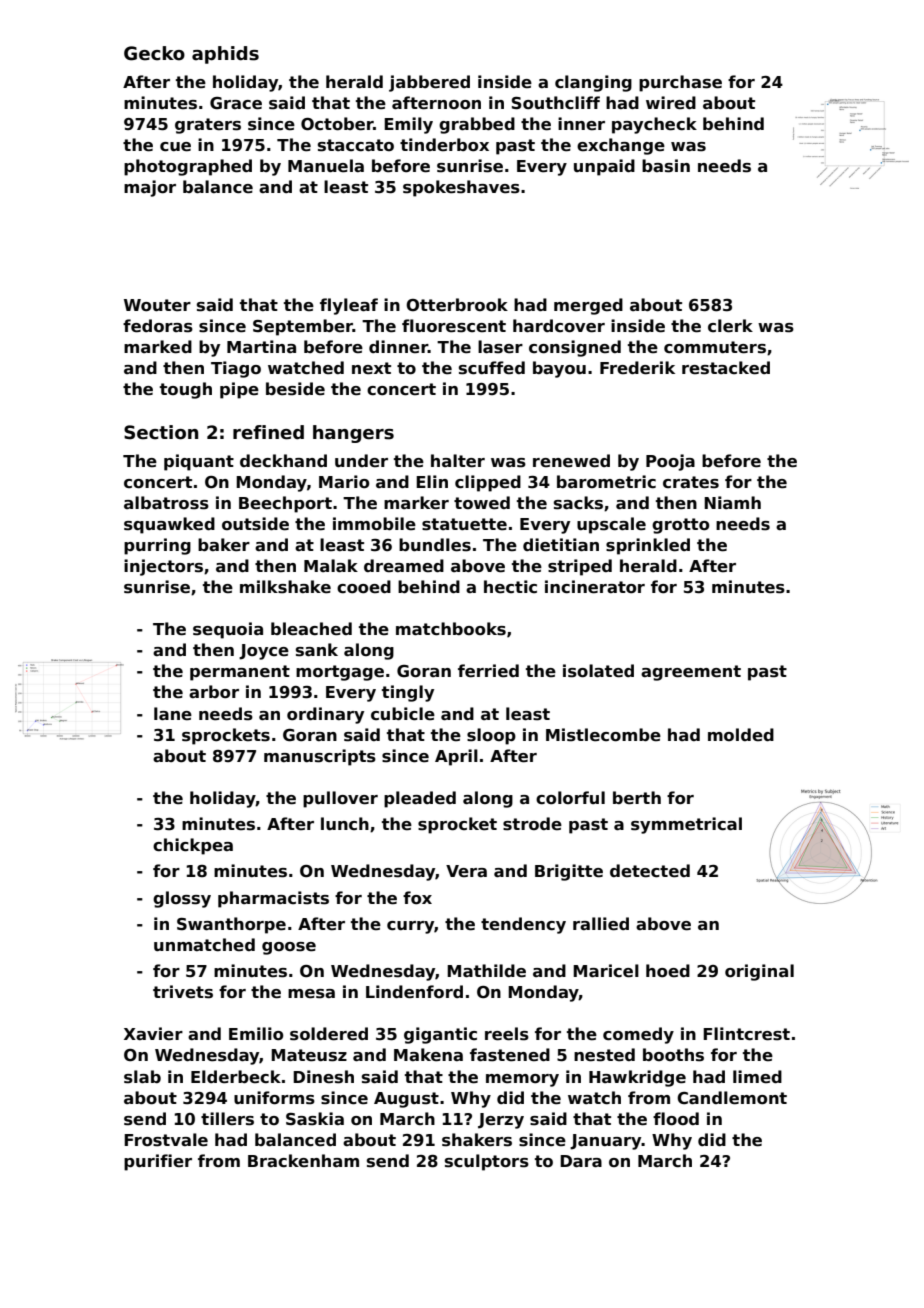 Image resolution: width=924 pixels, height=1308 pixels. Describe the element at coordinates (228, 630) in the screenshot. I see `sequoia` at that location.
